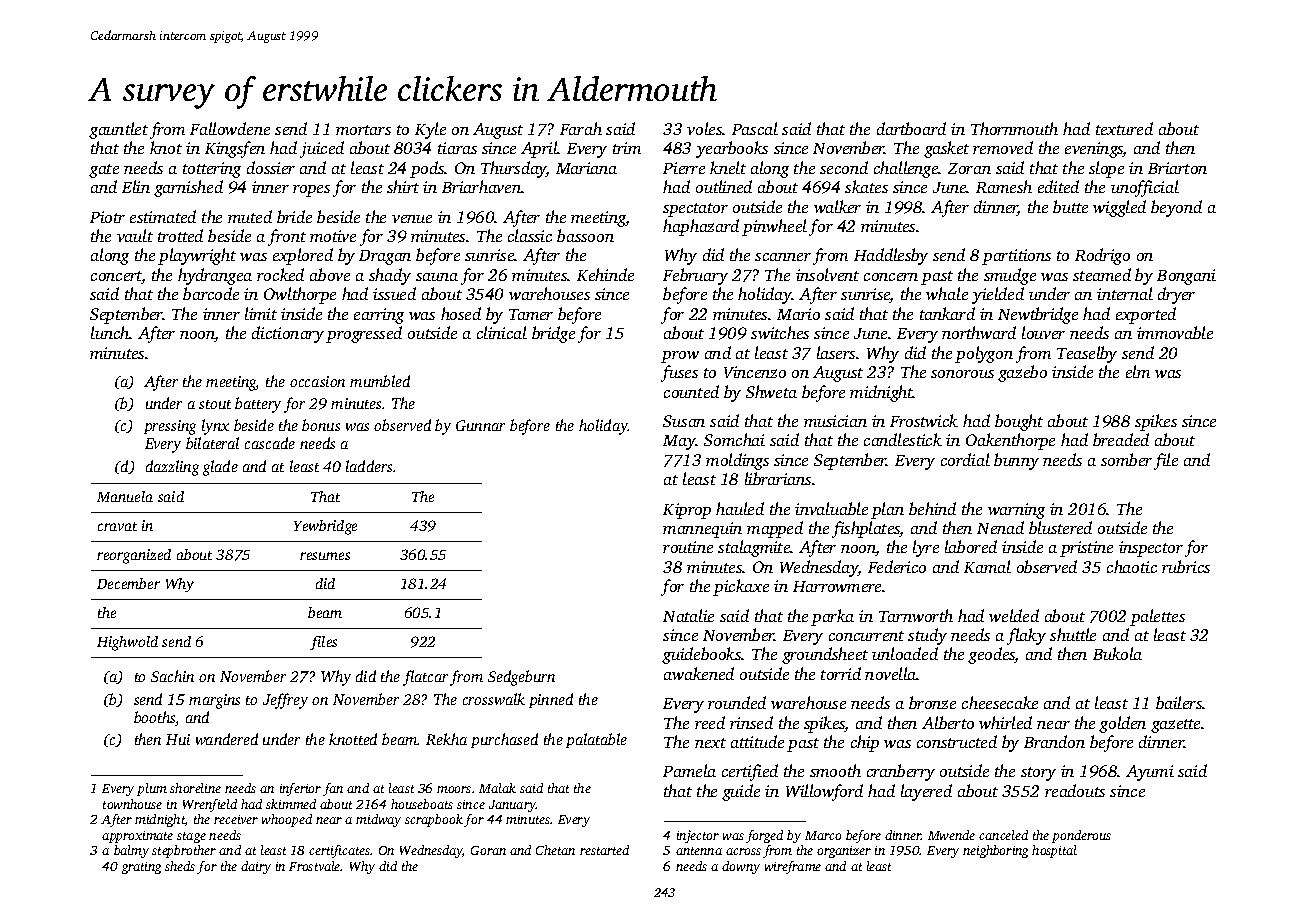 The width and height of the page is (1308, 924). What do you see at coordinates (1175, 726) in the page?
I see `gazette` at bounding box center [1175, 726].
